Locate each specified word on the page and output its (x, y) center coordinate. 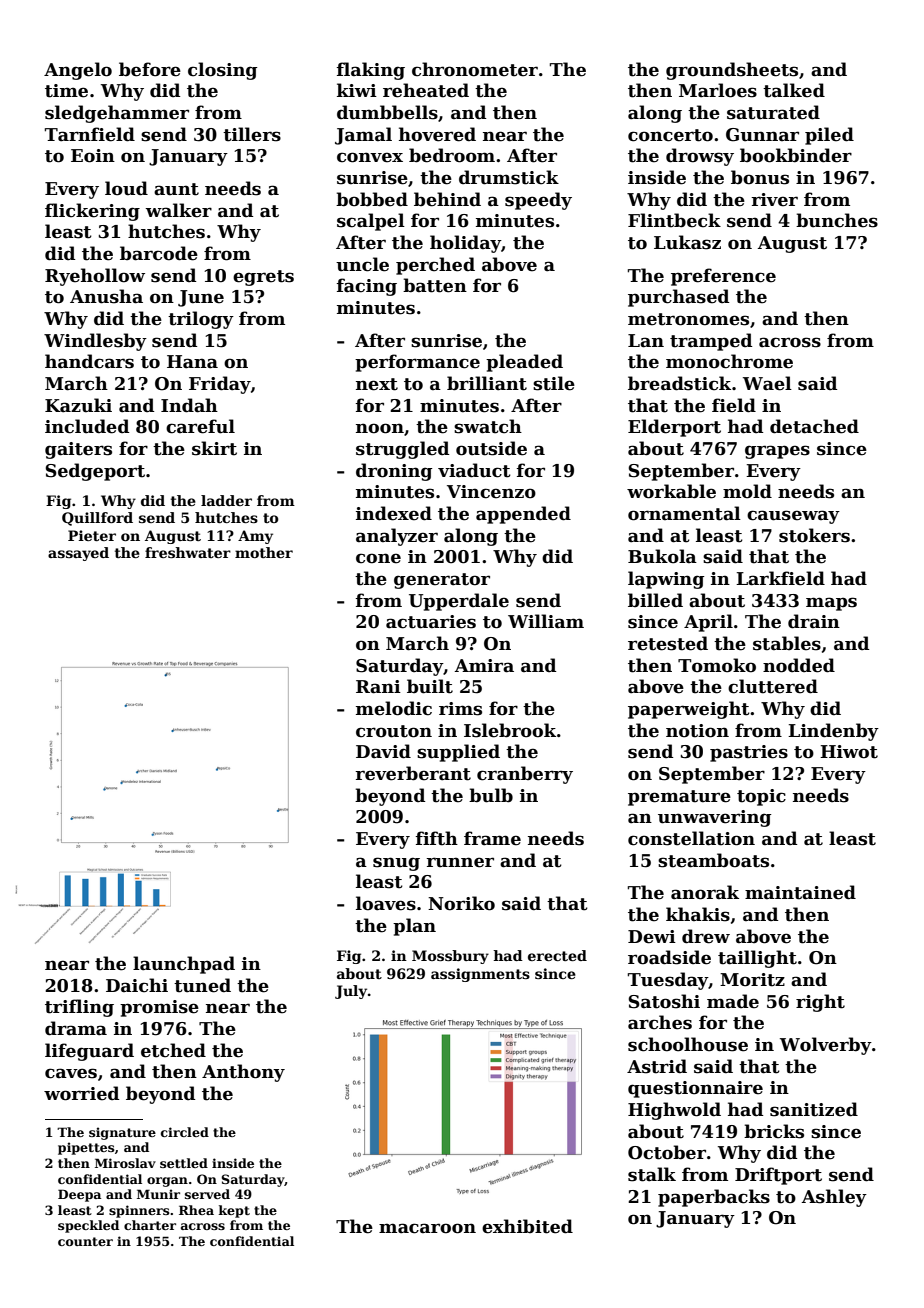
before (150, 69)
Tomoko (717, 665)
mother (264, 552)
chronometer (475, 69)
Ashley (834, 1198)
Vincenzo (491, 492)
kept (234, 1211)
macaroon (427, 1228)
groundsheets (732, 71)
